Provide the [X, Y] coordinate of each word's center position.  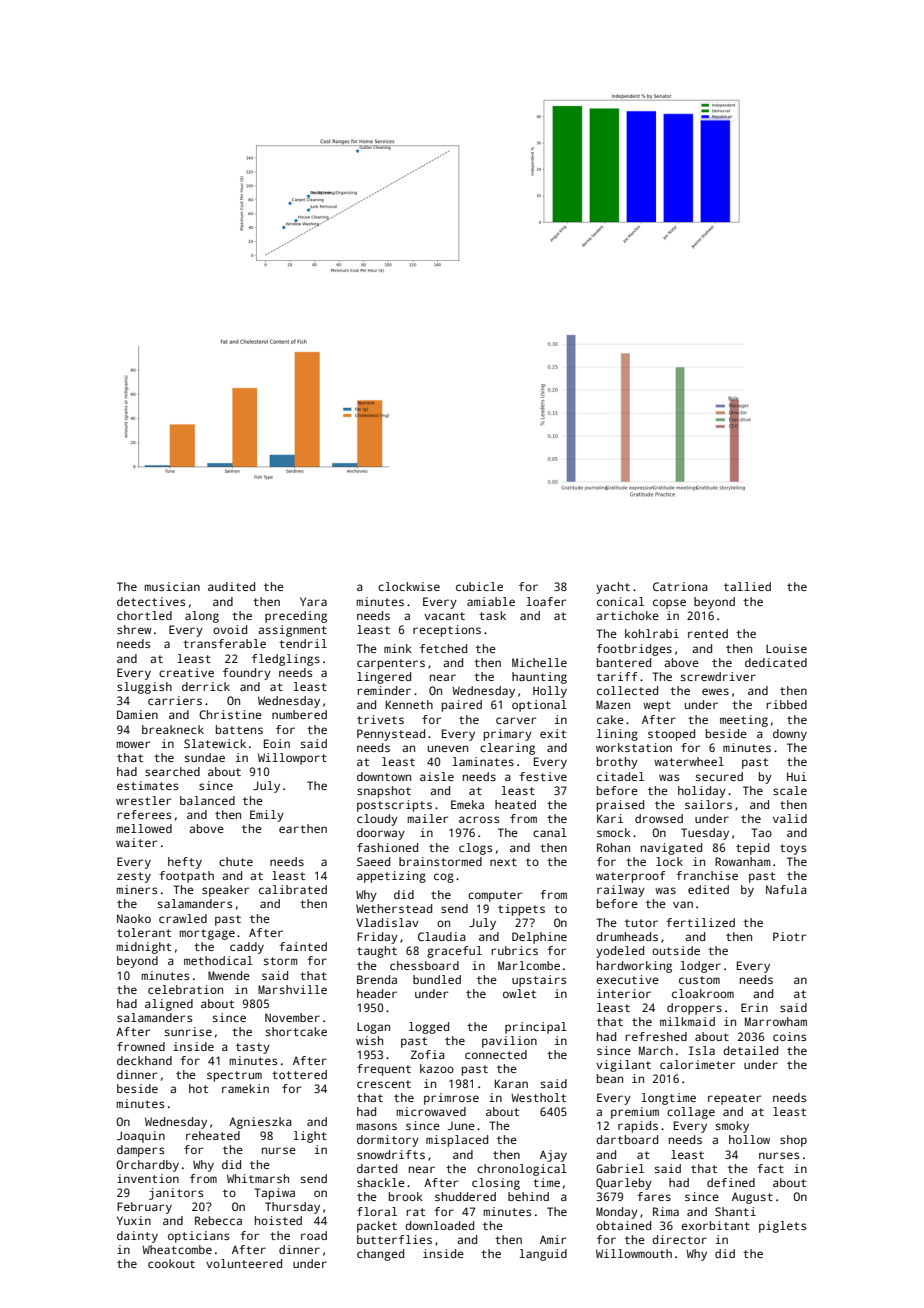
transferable [224, 643]
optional [539, 706]
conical [620, 601]
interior [624, 993]
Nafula [786, 889]
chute [236, 861]
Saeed [373, 861]
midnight [143, 948]
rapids [638, 1127]
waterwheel [689, 761]
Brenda [377, 979]
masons [376, 1126]
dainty [137, 1237]
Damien [137, 714]
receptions [447, 631]
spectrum [234, 1076]
